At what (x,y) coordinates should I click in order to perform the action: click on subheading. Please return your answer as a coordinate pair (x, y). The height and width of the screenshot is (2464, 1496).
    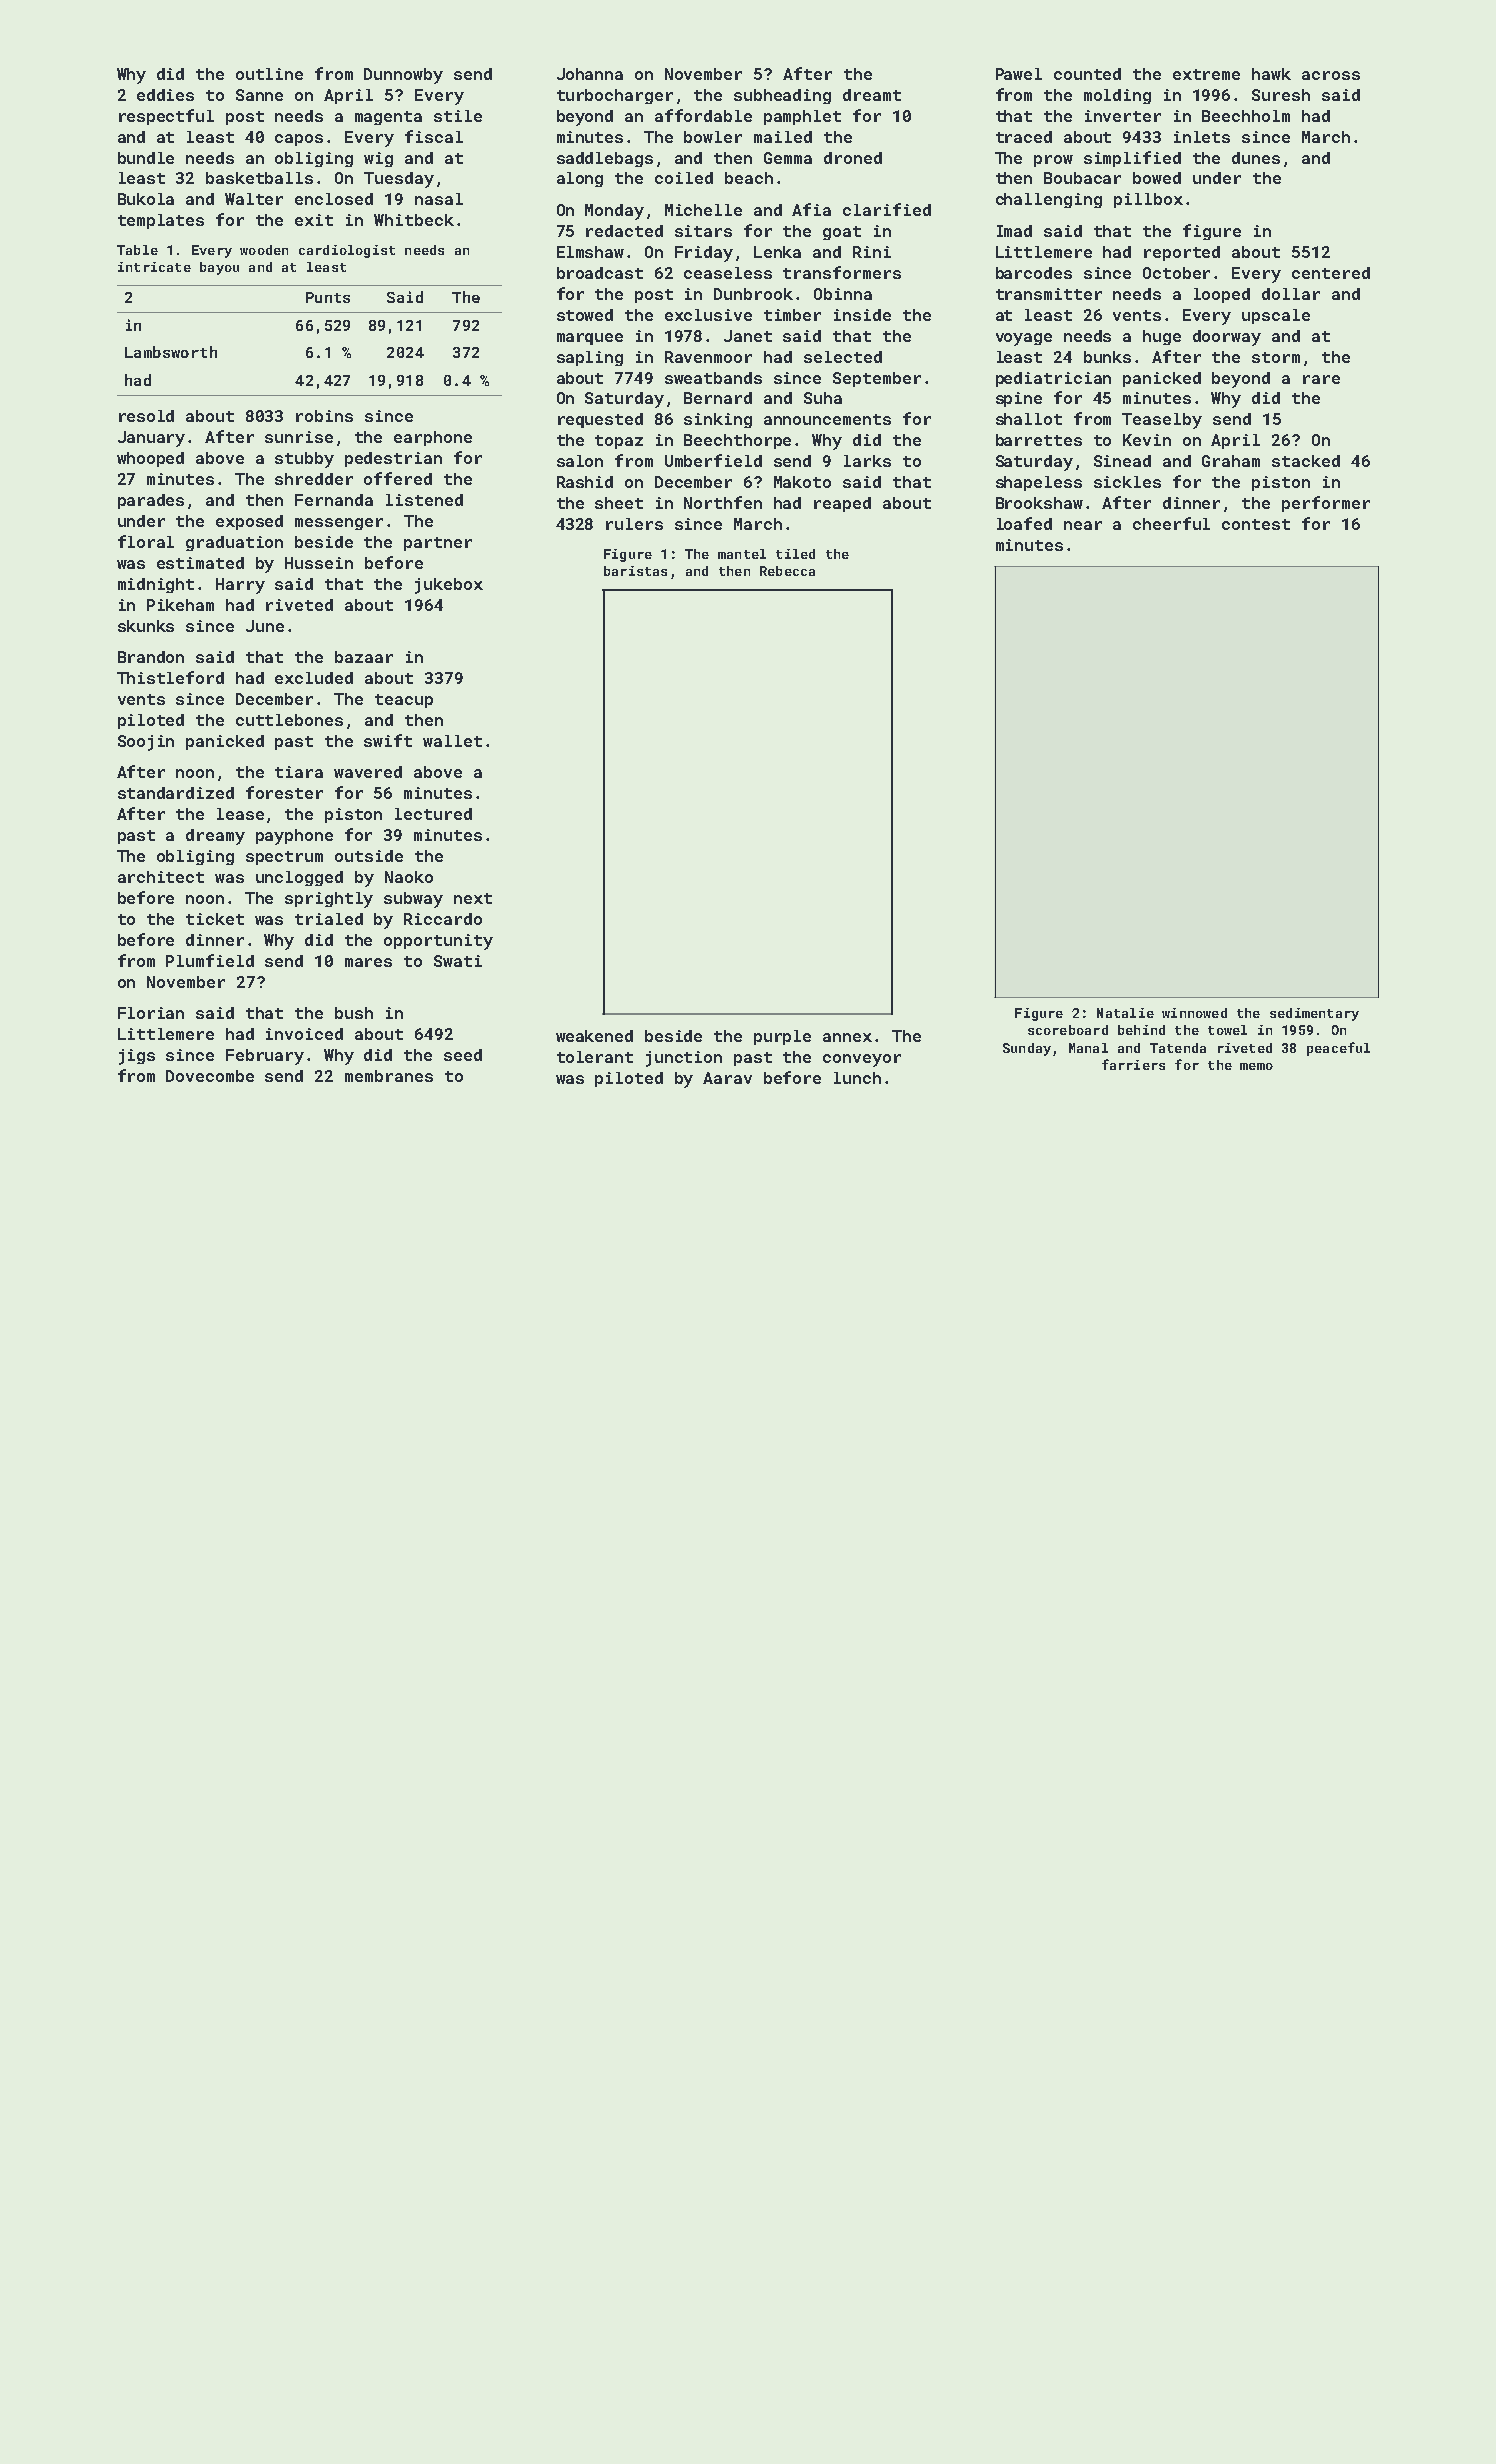
    Looking at the image, I should click on (782, 96).
